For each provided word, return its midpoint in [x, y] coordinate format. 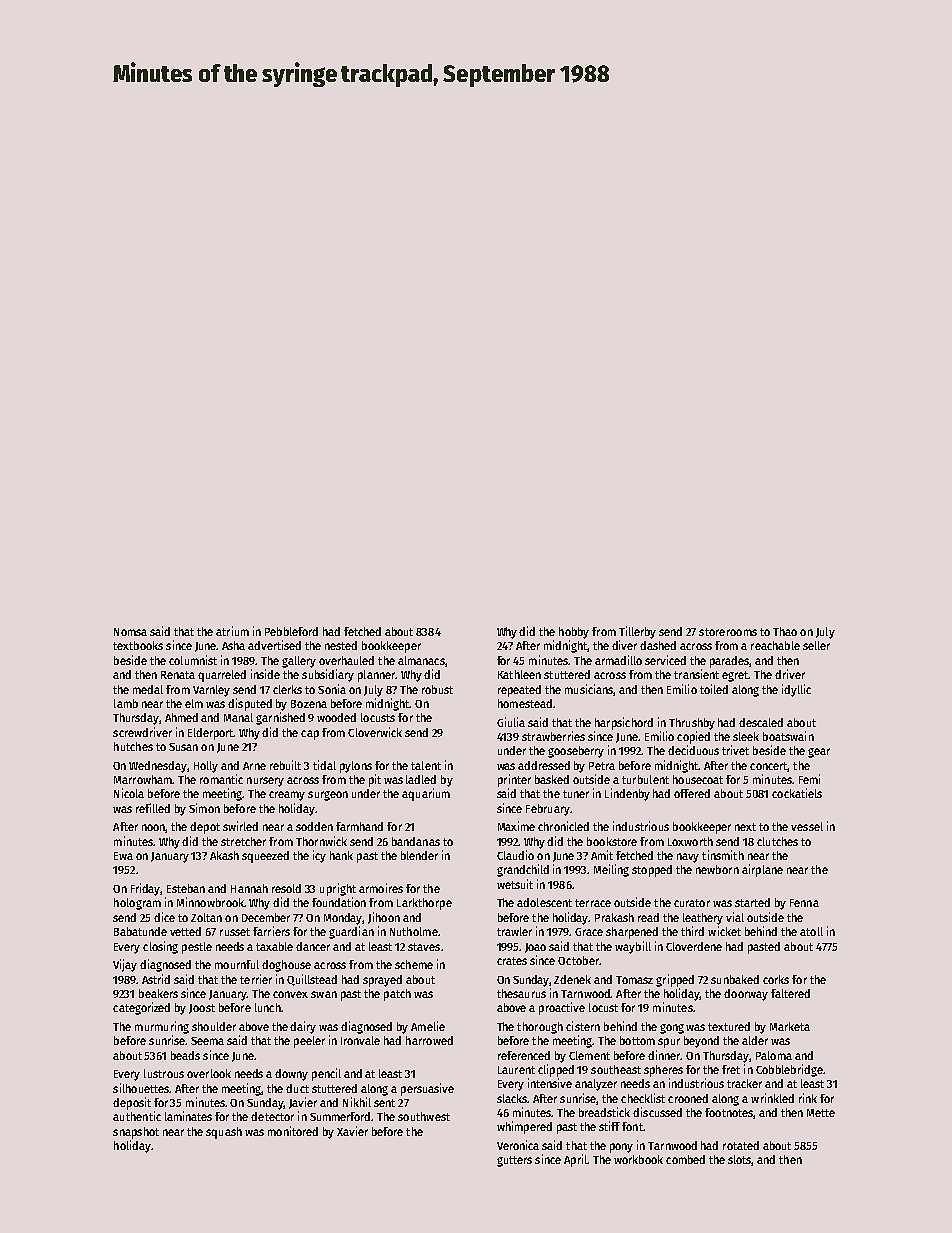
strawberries [553, 736]
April [576, 1160]
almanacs [421, 660]
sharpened [632, 933]
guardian [351, 932]
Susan [183, 747]
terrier [256, 979]
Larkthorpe [424, 904]
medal [148, 689]
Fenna [804, 903]
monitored [293, 1131]
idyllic [796, 690]
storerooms [728, 632]
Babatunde [140, 931]
